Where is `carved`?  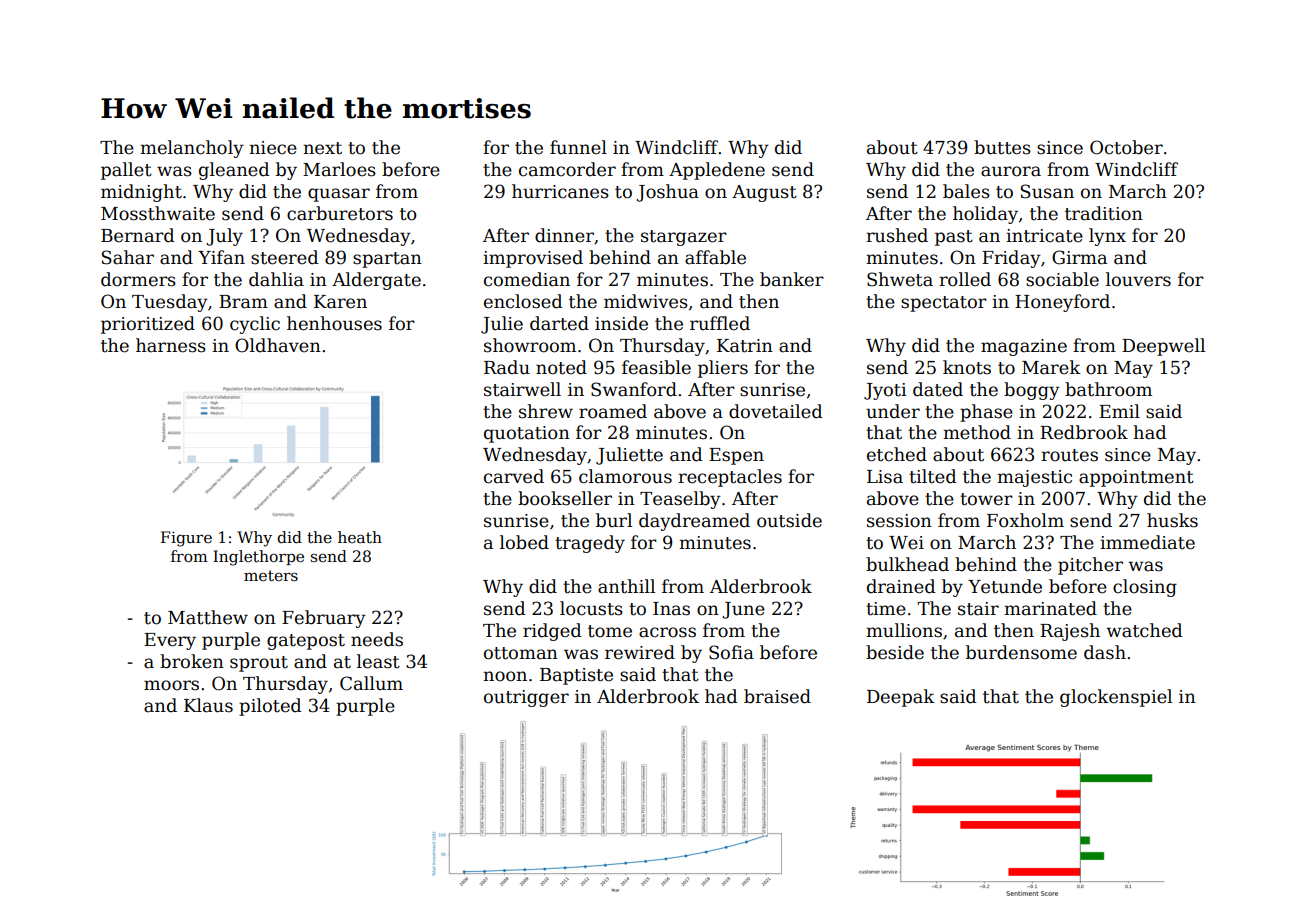 carved is located at coordinates (514, 476).
